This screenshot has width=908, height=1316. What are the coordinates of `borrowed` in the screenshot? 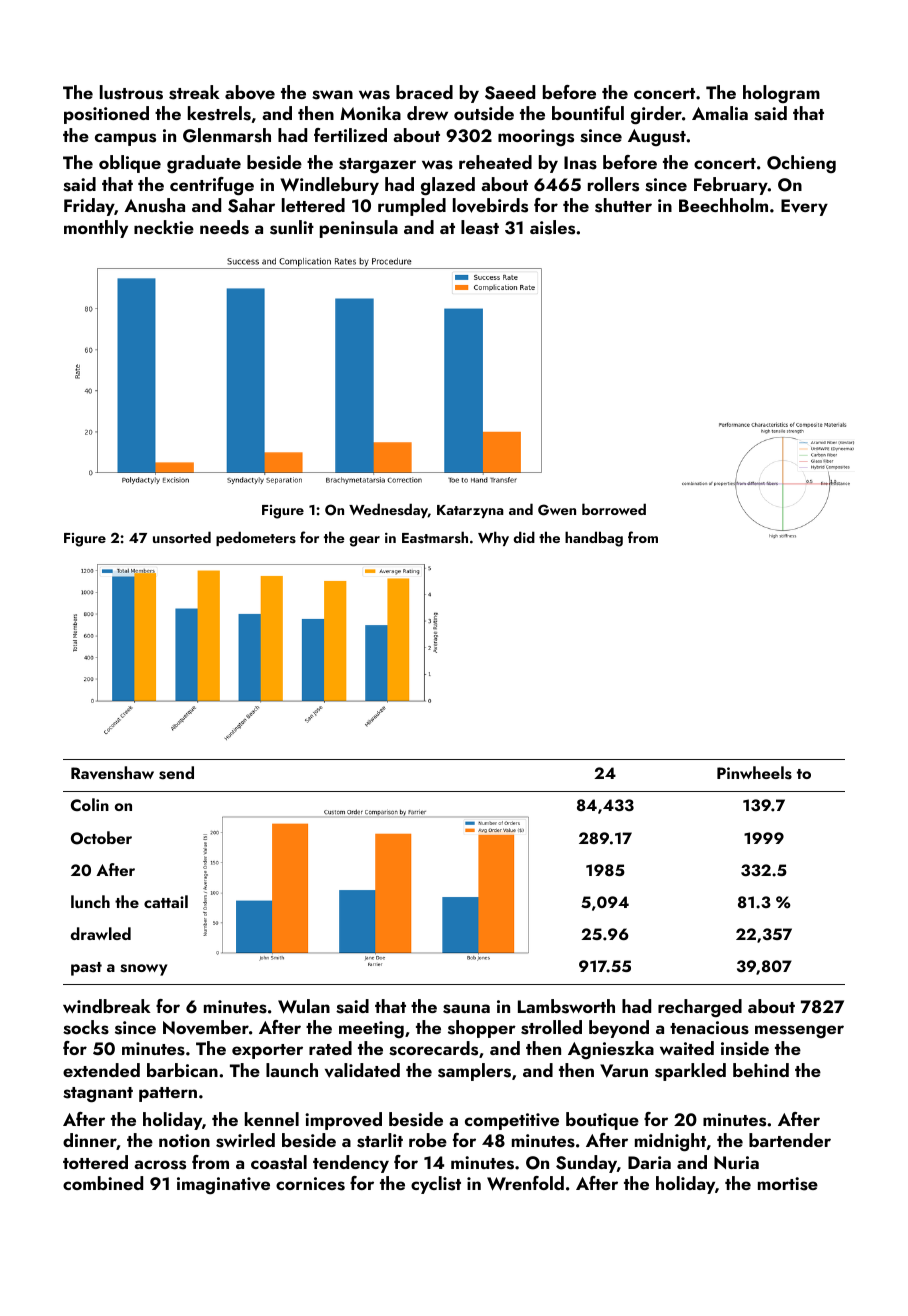 It's located at (614, 509).
